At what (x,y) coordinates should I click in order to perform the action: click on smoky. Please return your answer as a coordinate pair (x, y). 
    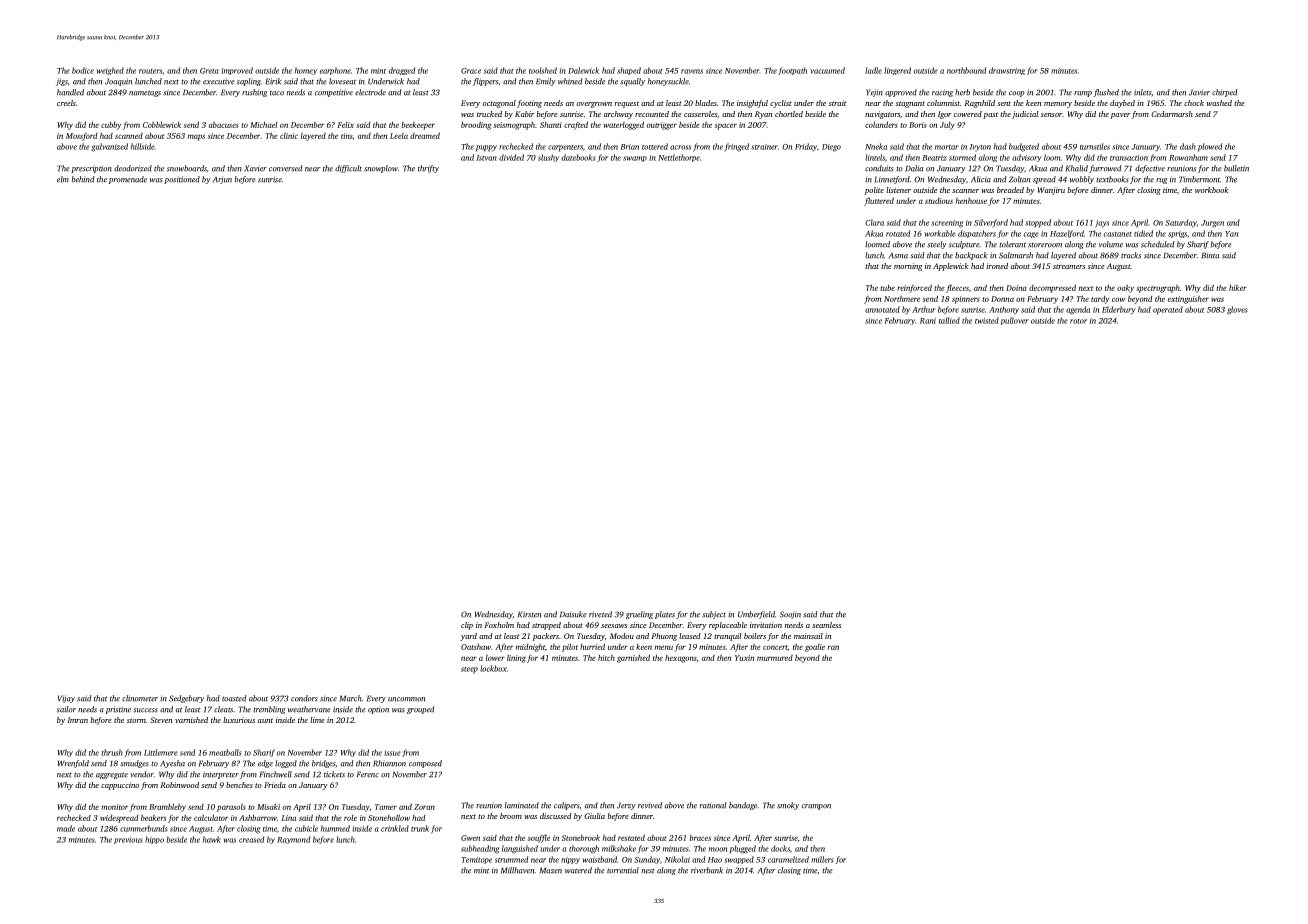
    Looking at the image, I should click on (788, 806).
